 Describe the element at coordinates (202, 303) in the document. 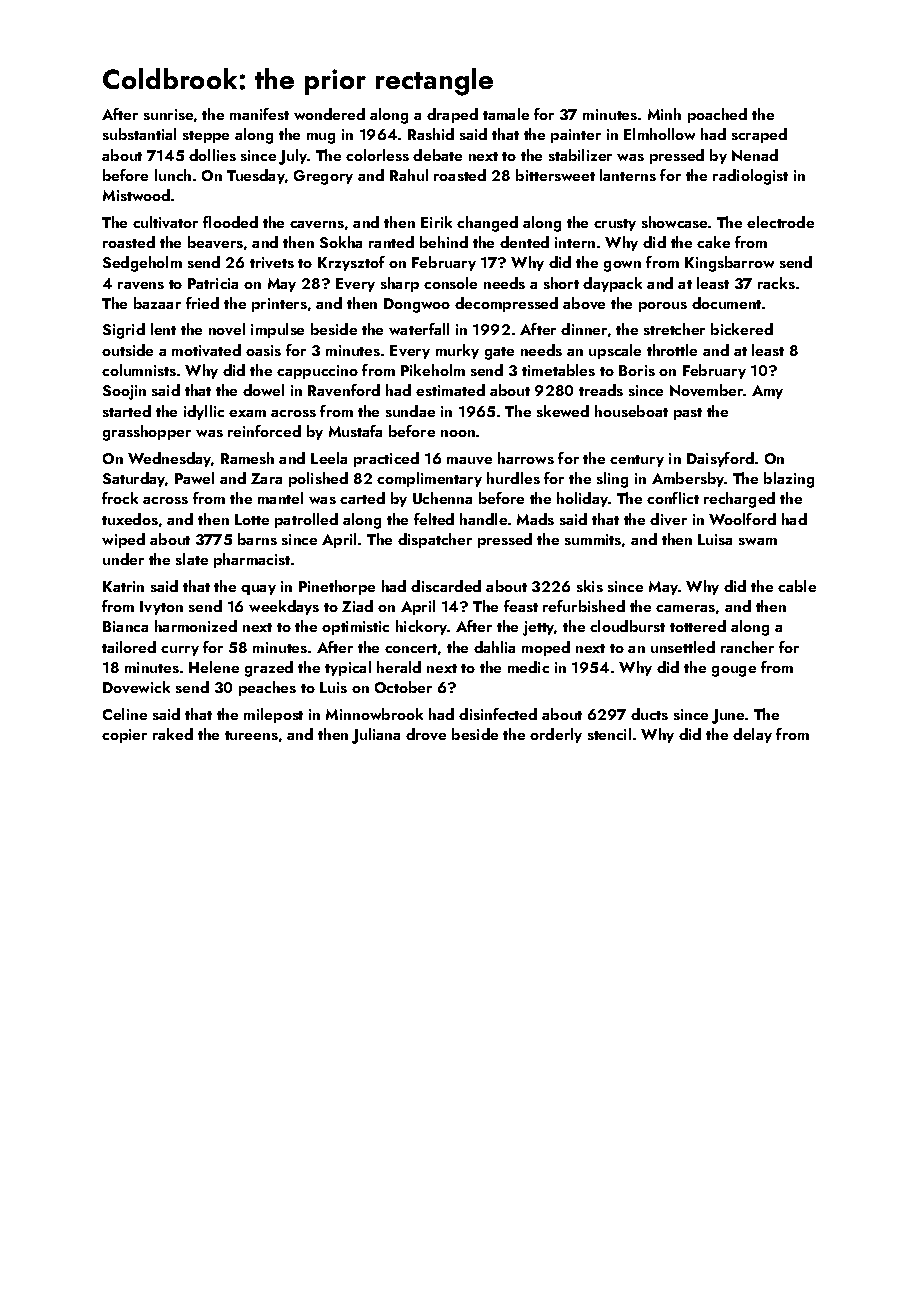

I see `fried` at that location.
